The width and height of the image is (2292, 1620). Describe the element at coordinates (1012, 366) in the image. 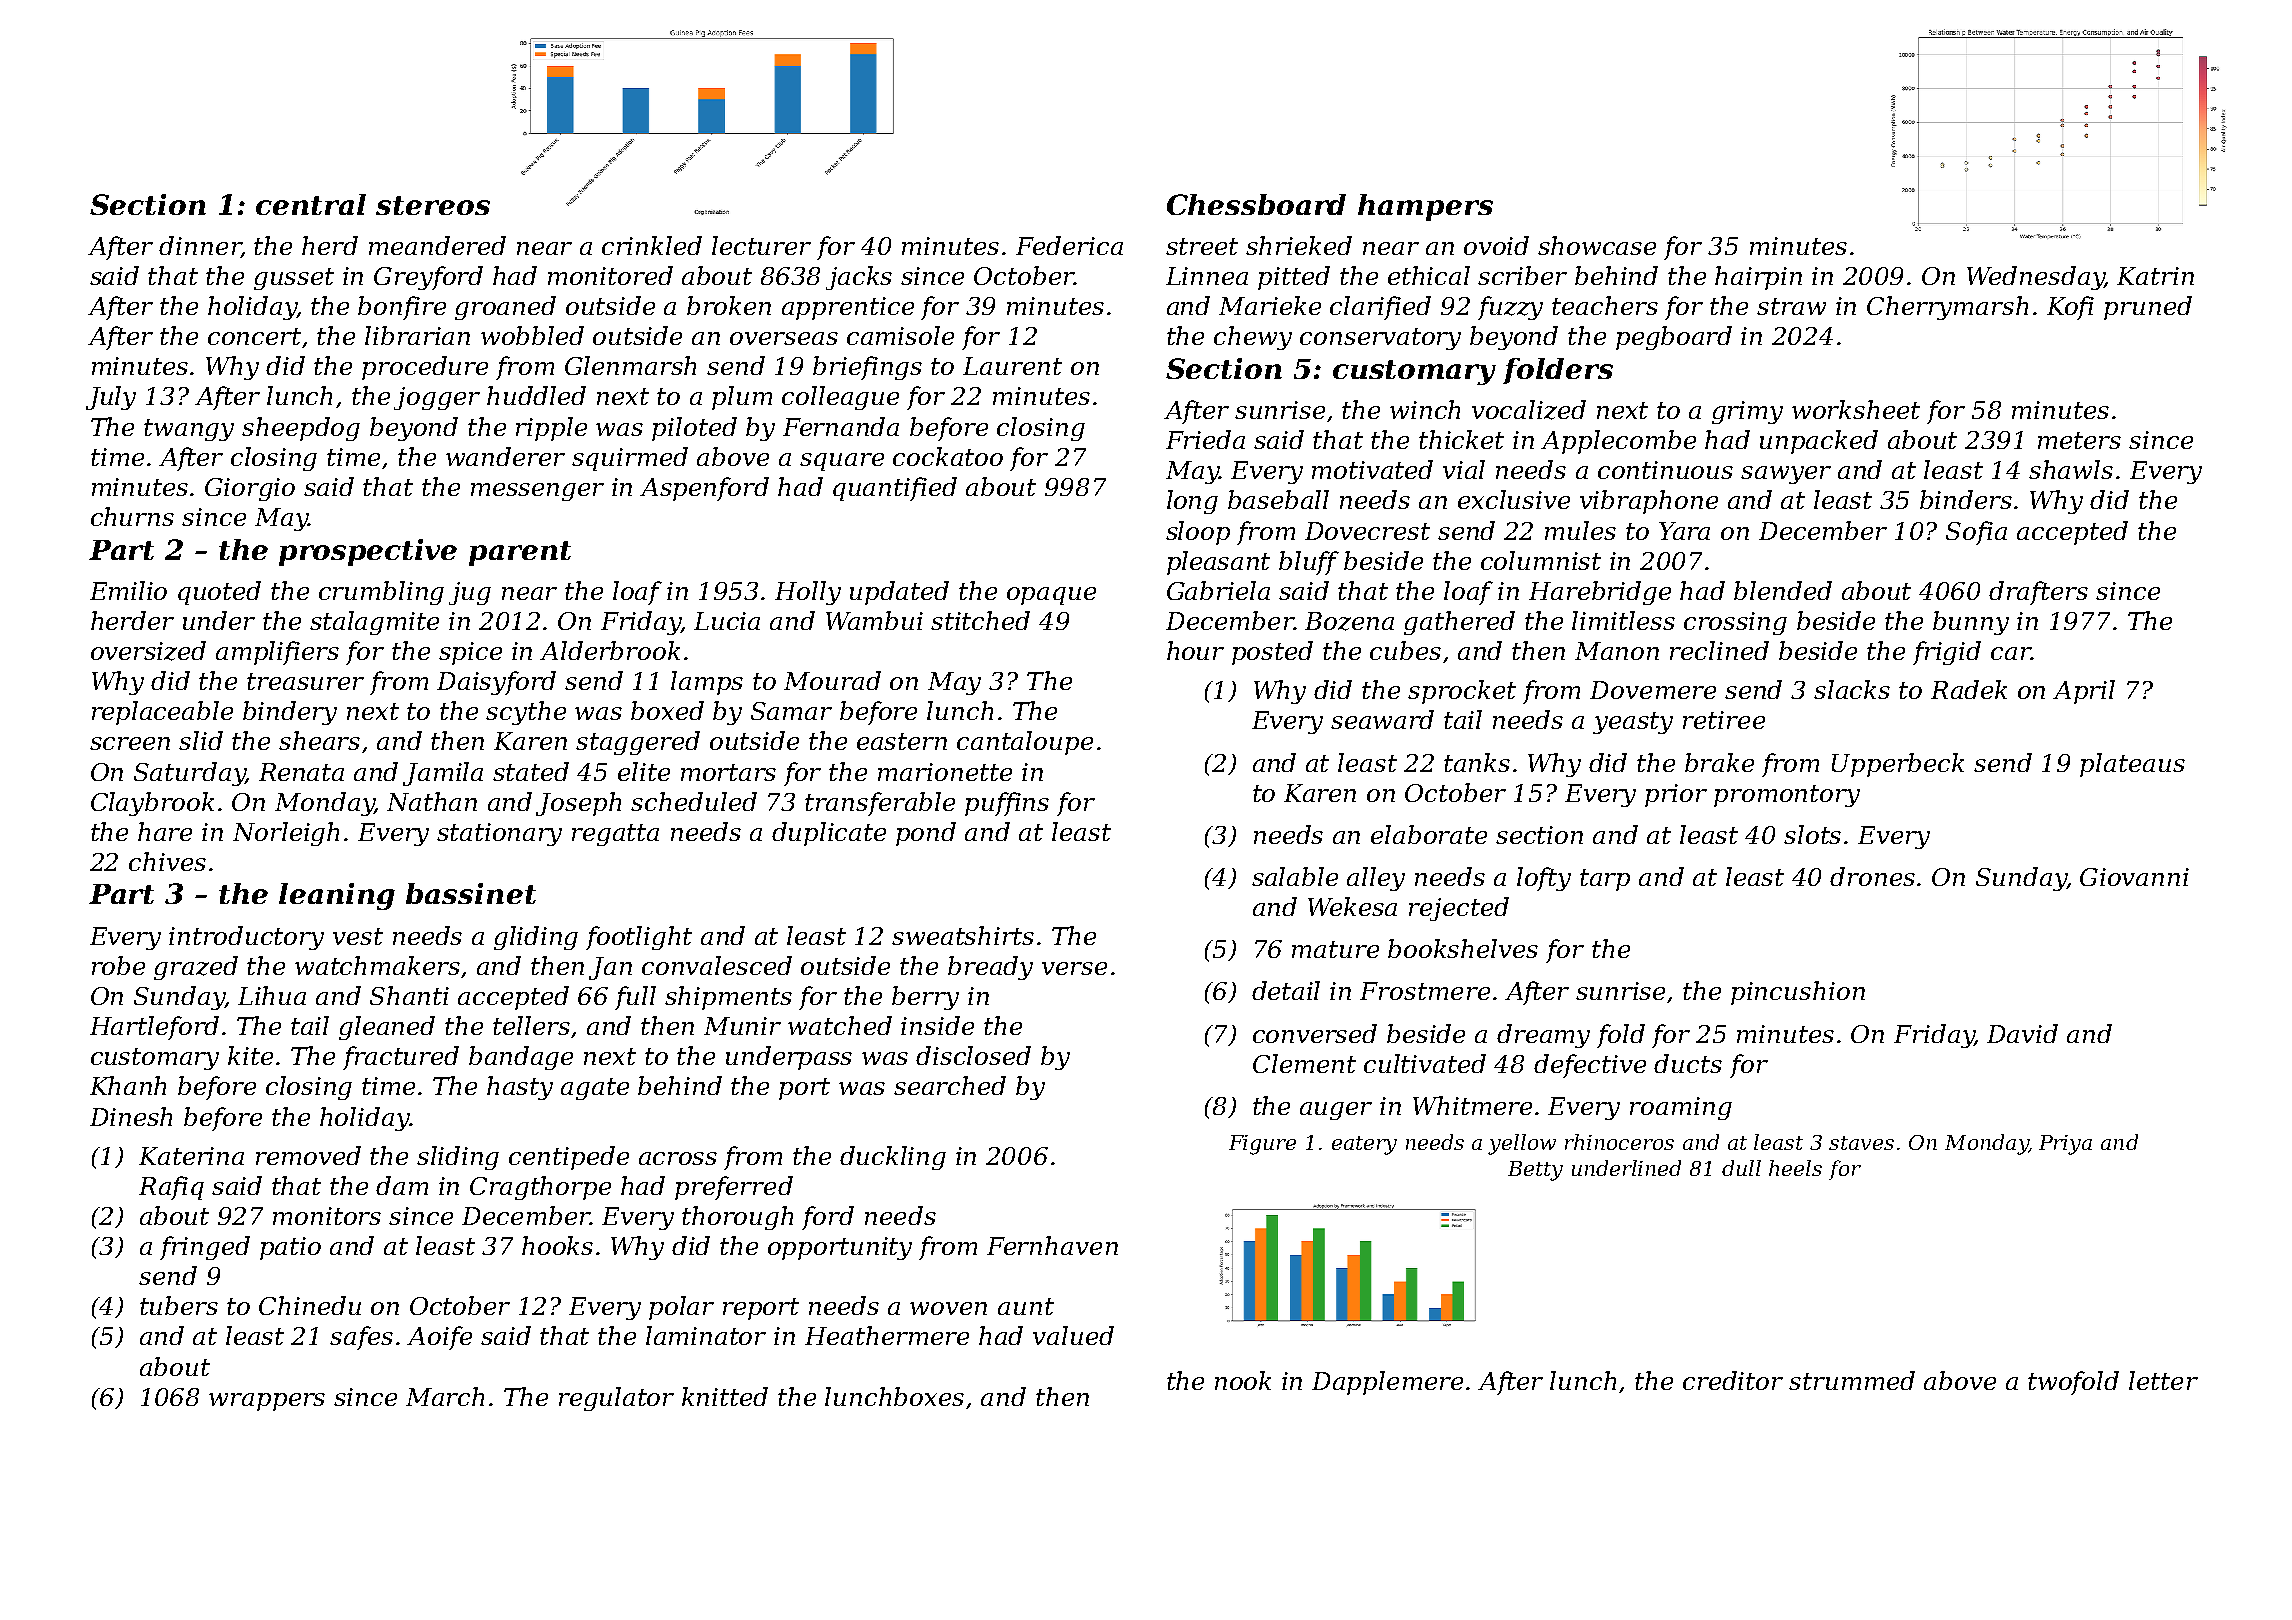

I see `Laurent` at that location.
